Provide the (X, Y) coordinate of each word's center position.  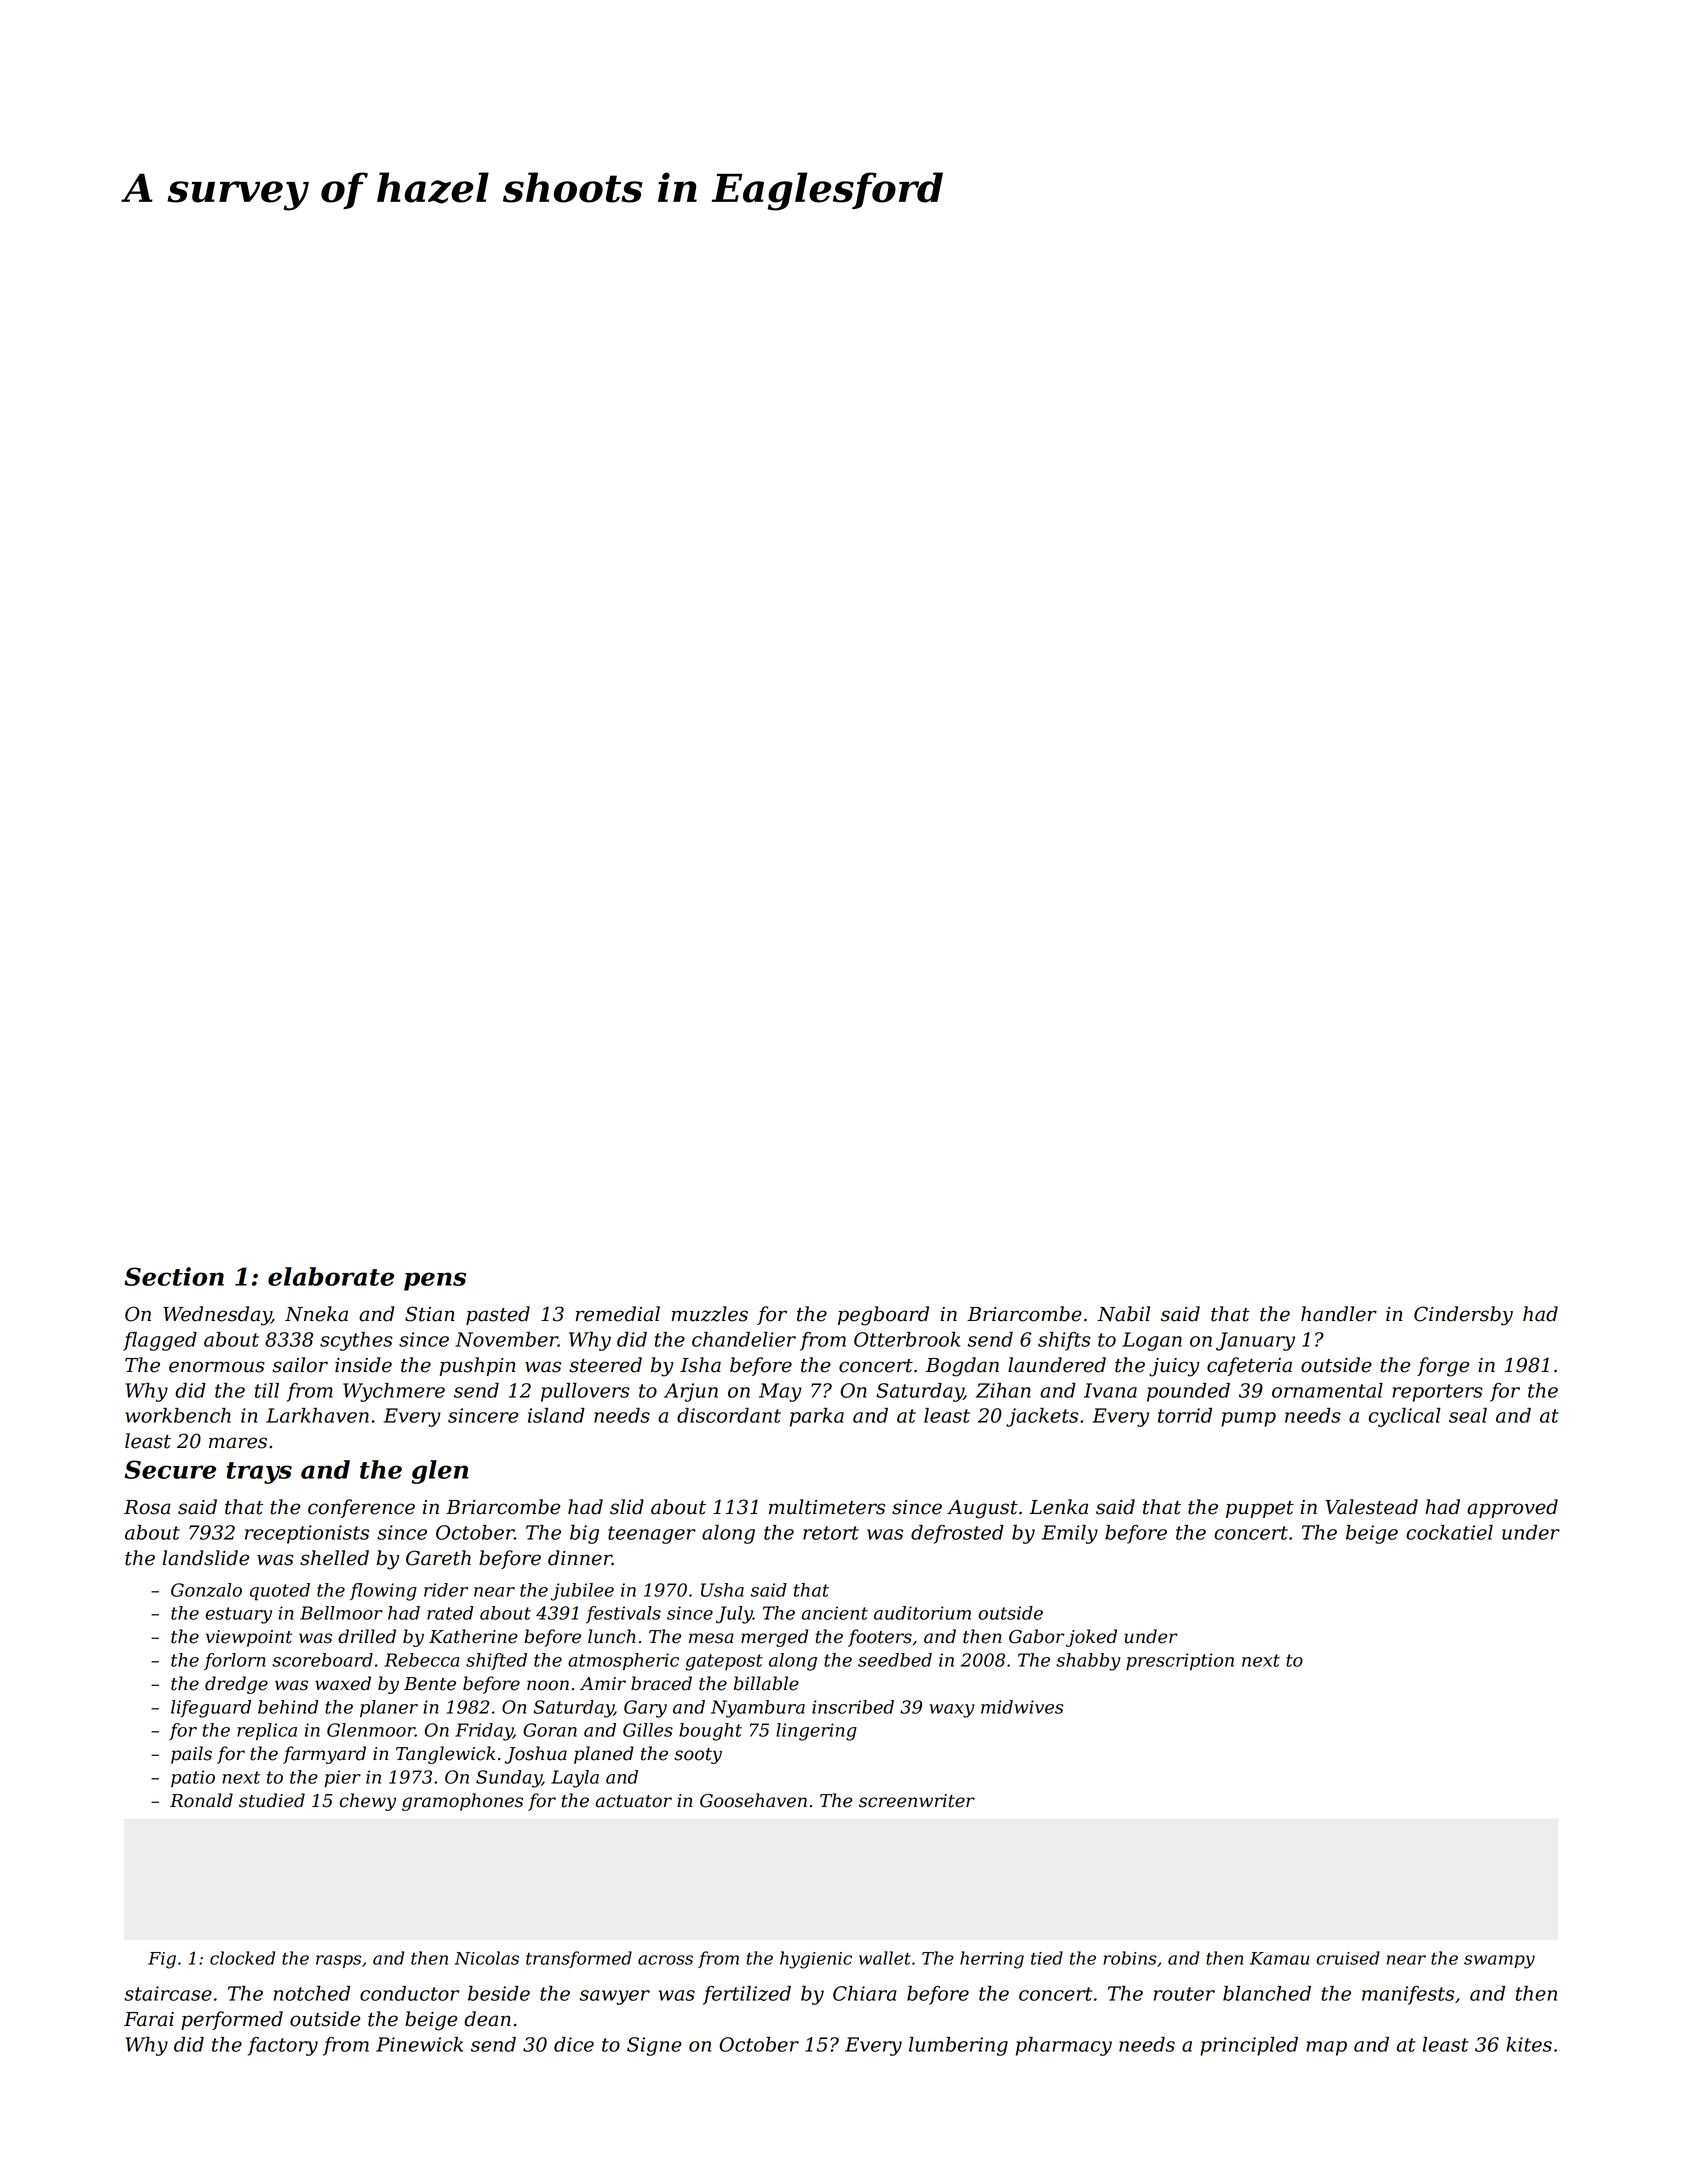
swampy (1499, 1962)
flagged (160, 1341)
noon (548, 1685)
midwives (1022, 1707)
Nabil (1123, 1314)
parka (817, 1417)
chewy (367, 1802)
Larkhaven (317, 1415)
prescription (1180, 1661)
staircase (168, 1993)
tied (1047, 1958)
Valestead (1371, 1507)
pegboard (883, 1316)
